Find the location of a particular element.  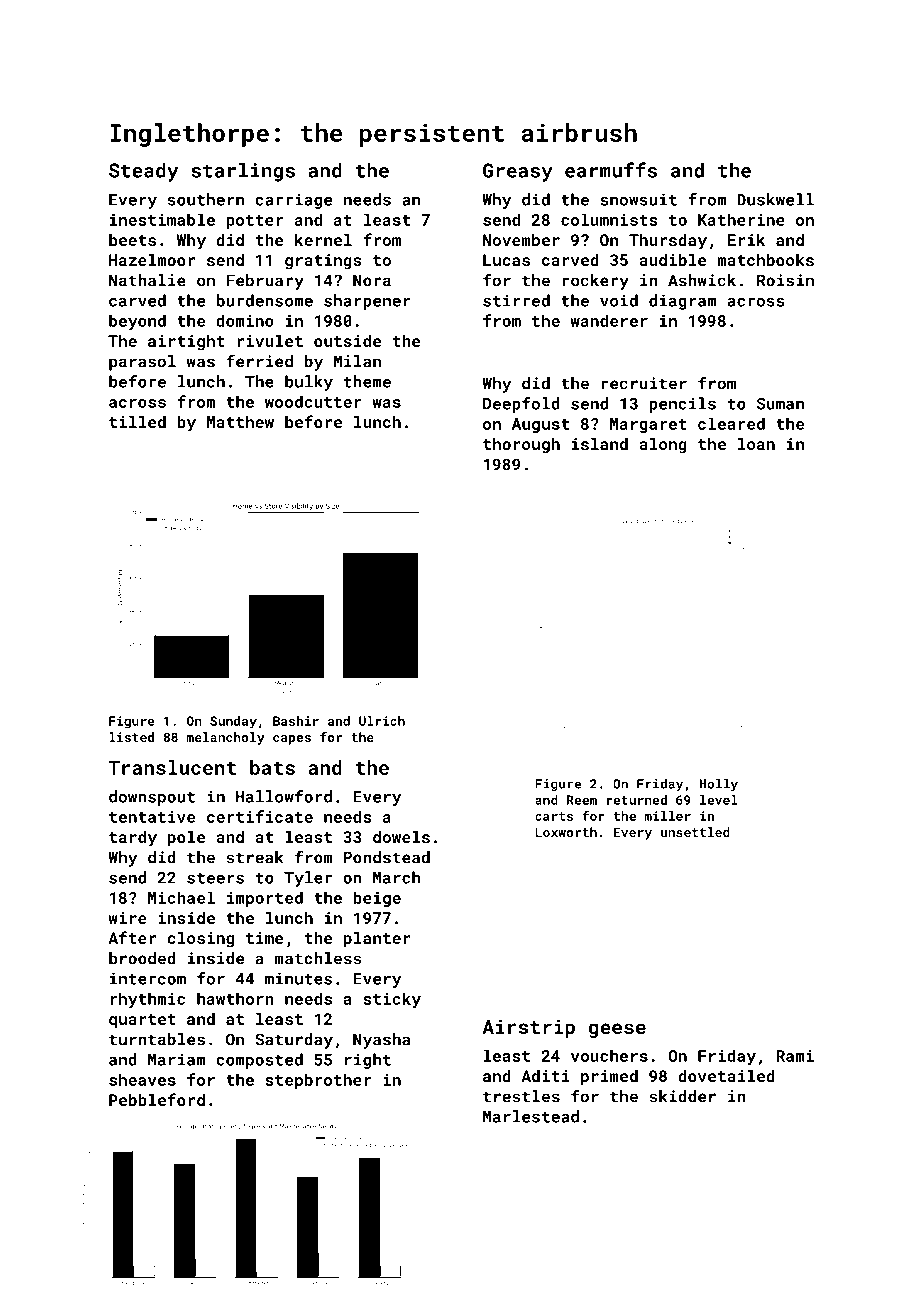

stirred is located at coordinates (516, 300).
